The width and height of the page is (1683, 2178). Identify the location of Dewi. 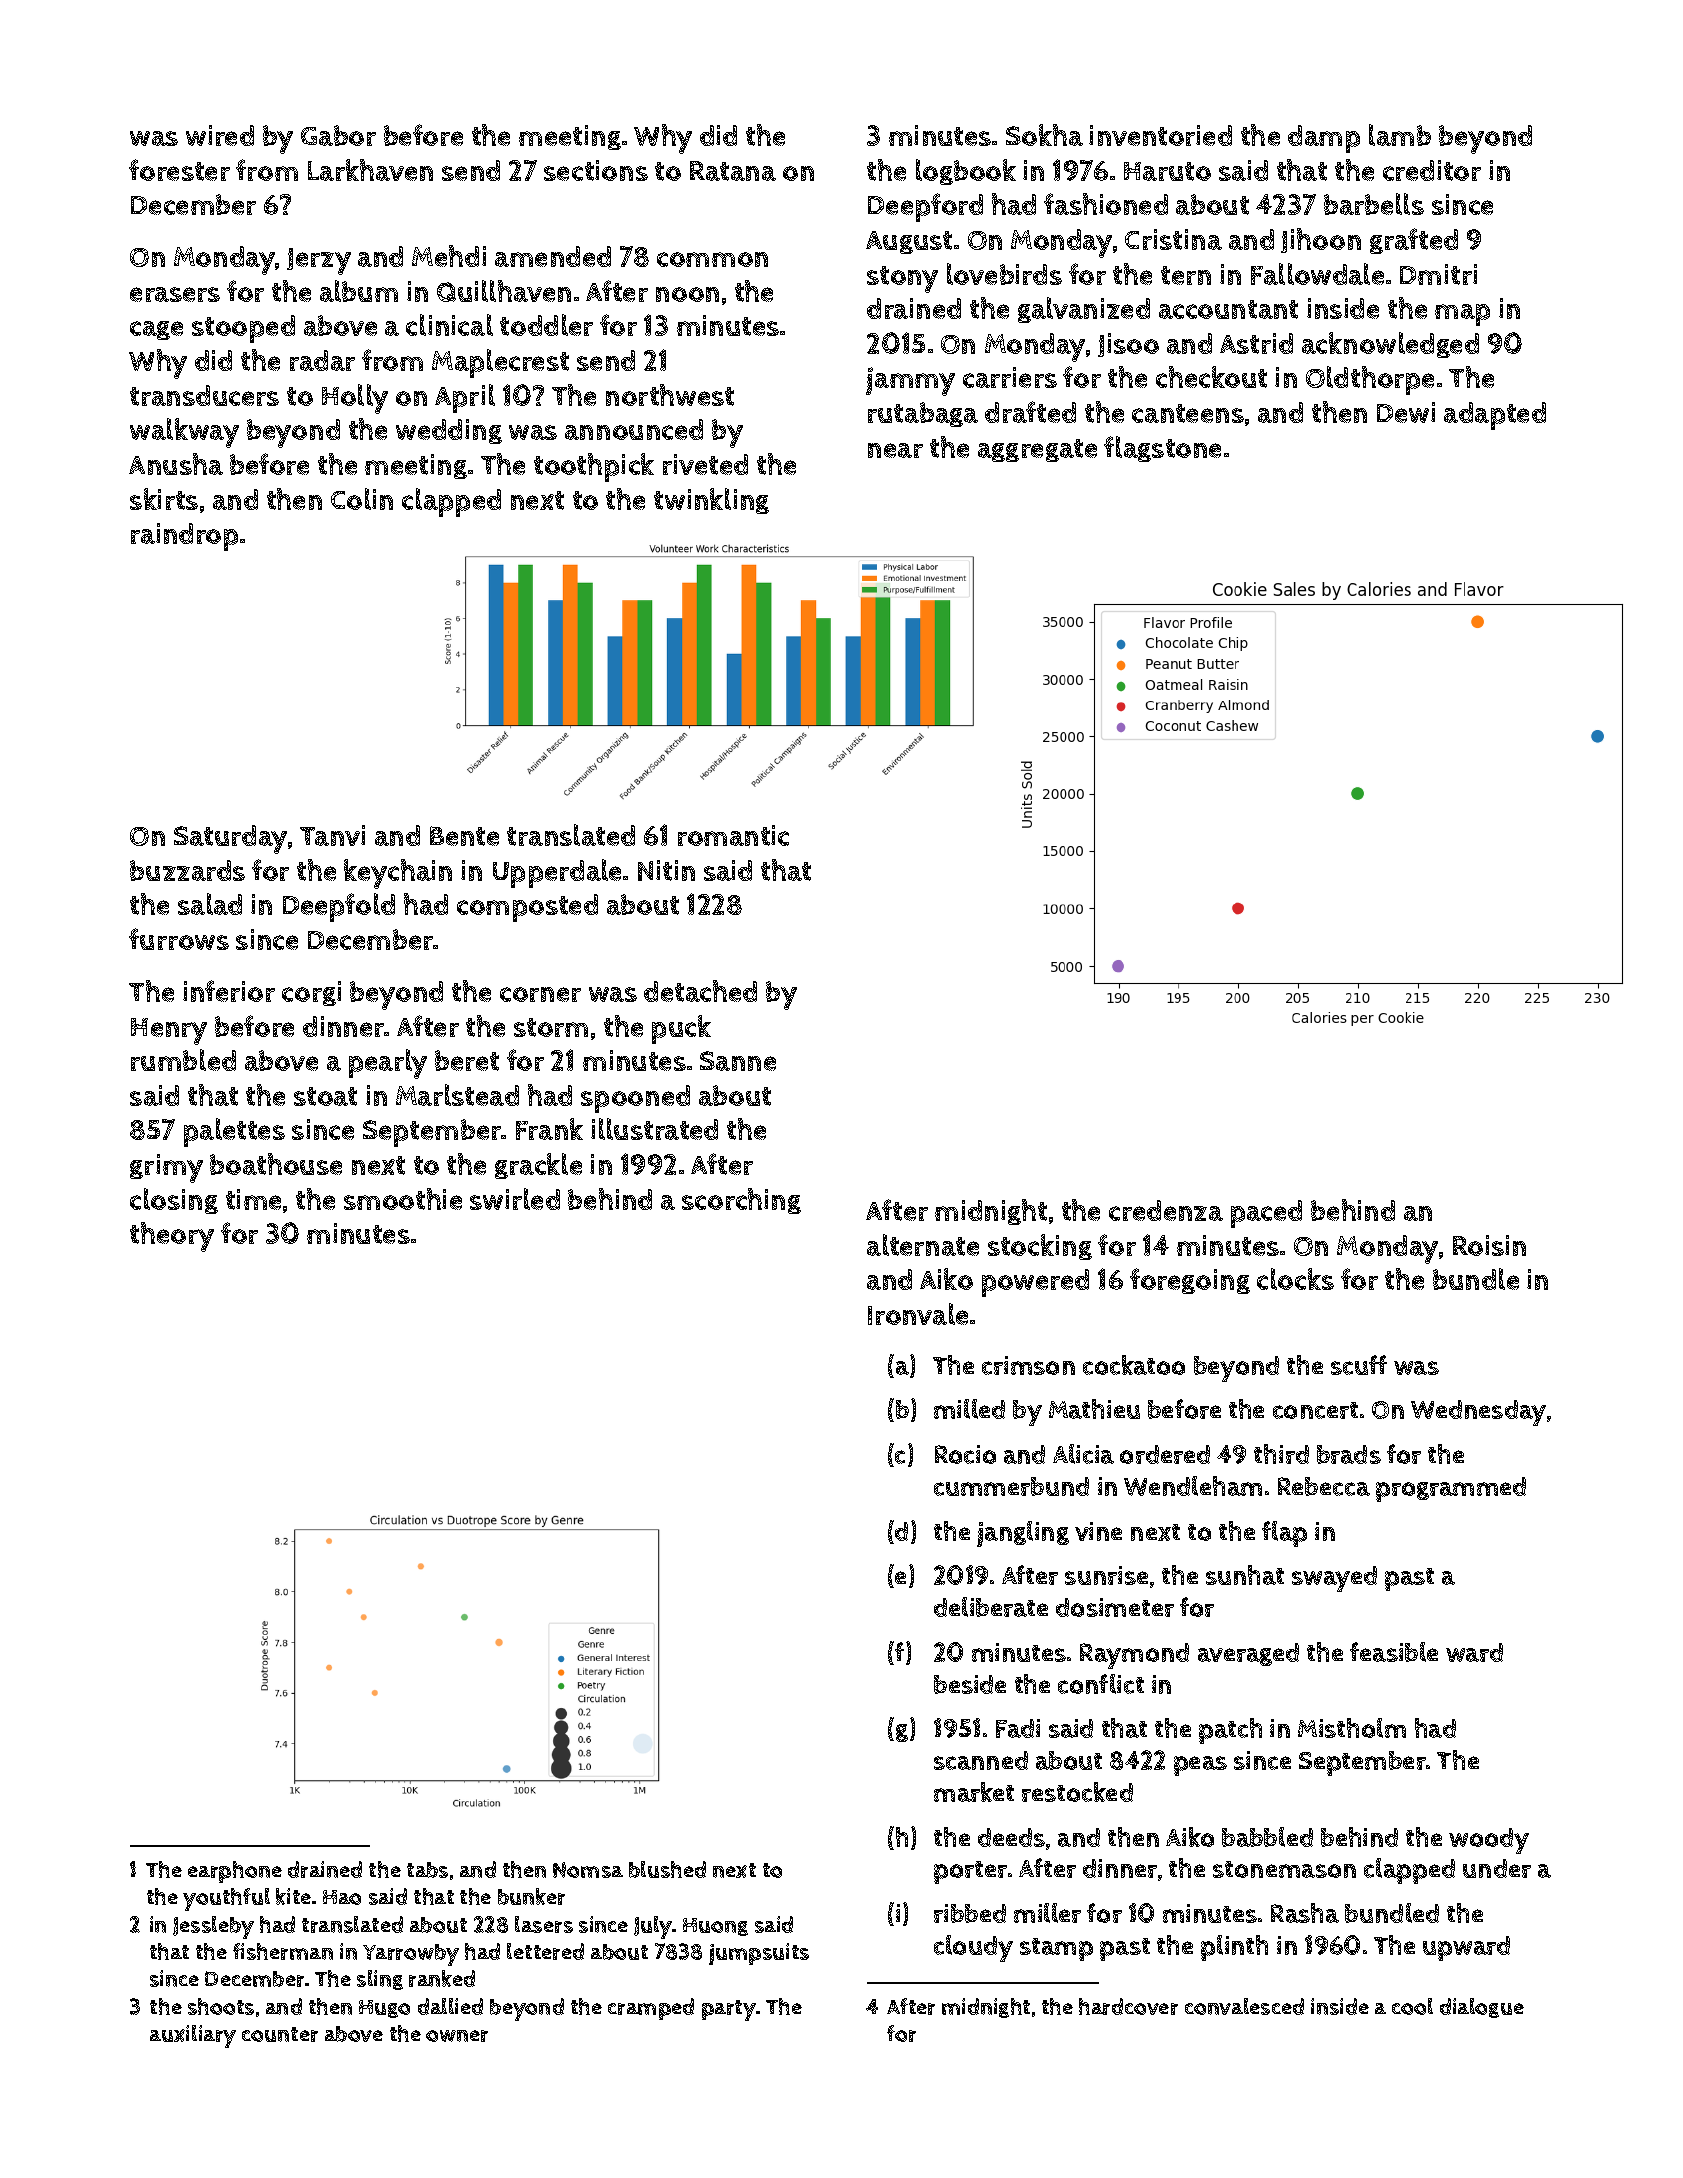
(1406, 412).
